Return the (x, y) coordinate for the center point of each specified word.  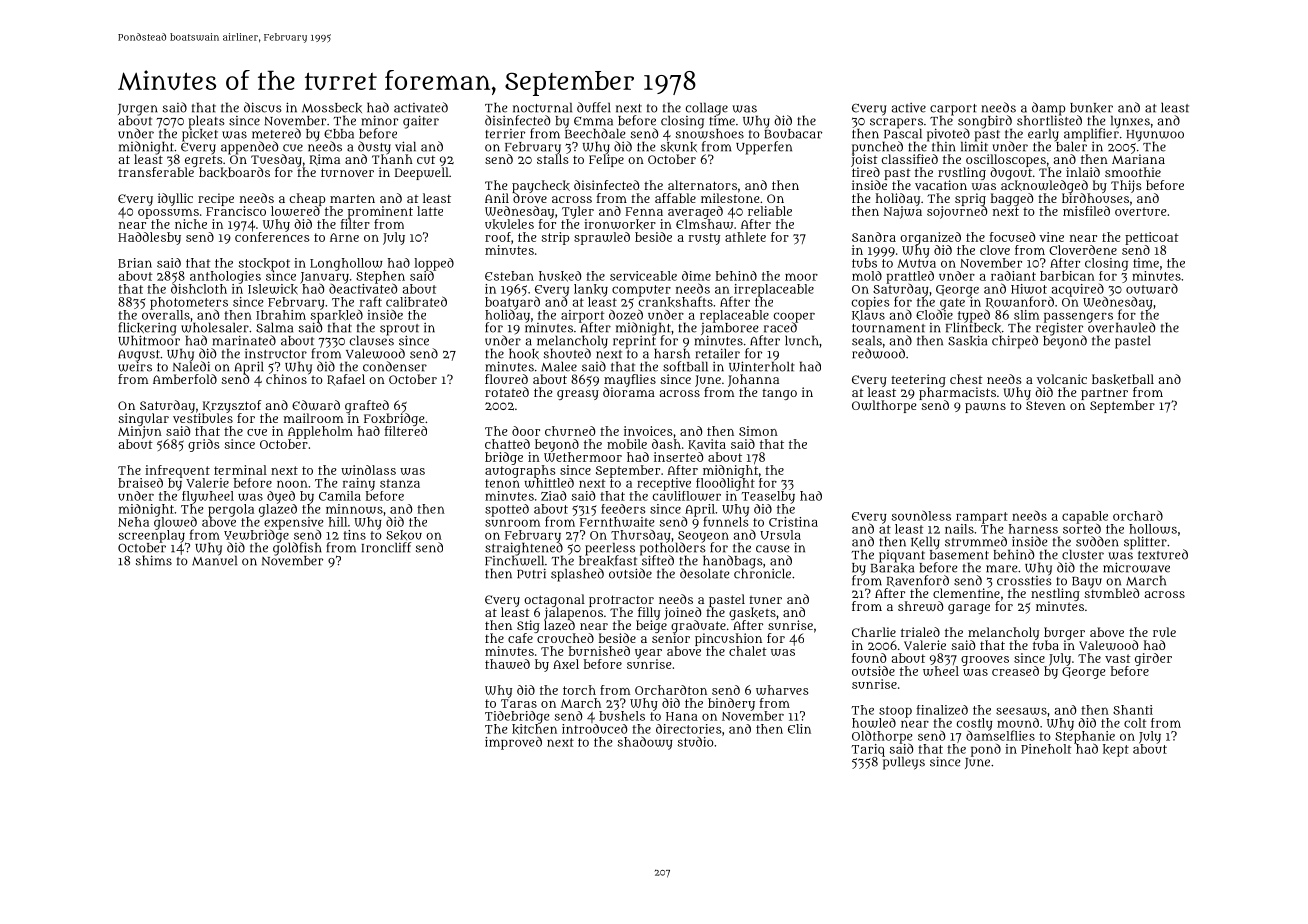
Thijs (1126, 186)
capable (1085, 517)
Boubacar (793, 134)
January (324, 278)
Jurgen (137, 110)
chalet (748, 651)
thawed (507, 664)
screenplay (152, 536)
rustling (962, 173)
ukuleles (509, 224)
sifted (657, 560)
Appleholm (320, 432)
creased (1015, 671)
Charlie (874, 632)
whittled (549, 483)
